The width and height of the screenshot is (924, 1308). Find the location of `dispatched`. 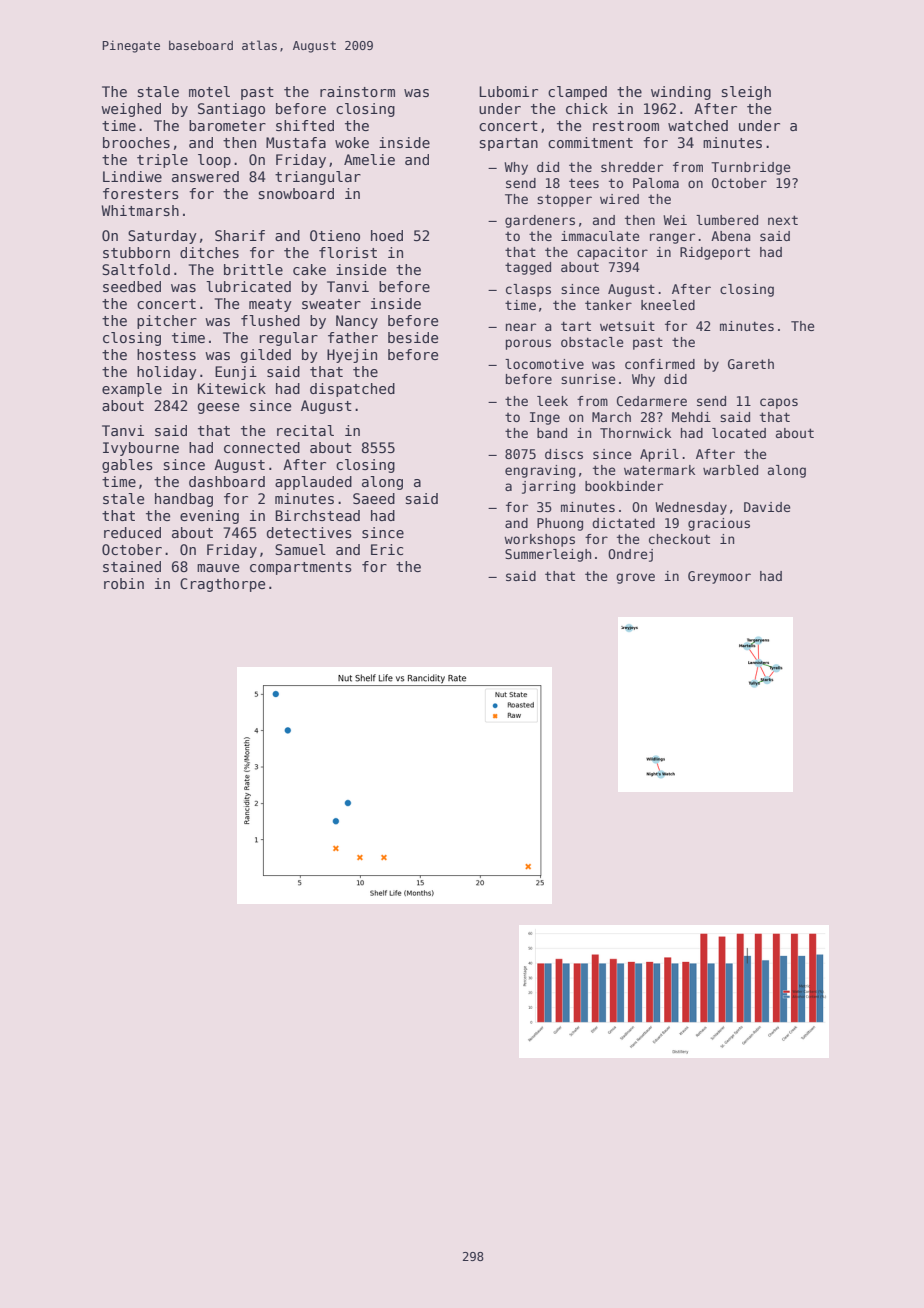

dispatched is located at coordinates (352, 390).
